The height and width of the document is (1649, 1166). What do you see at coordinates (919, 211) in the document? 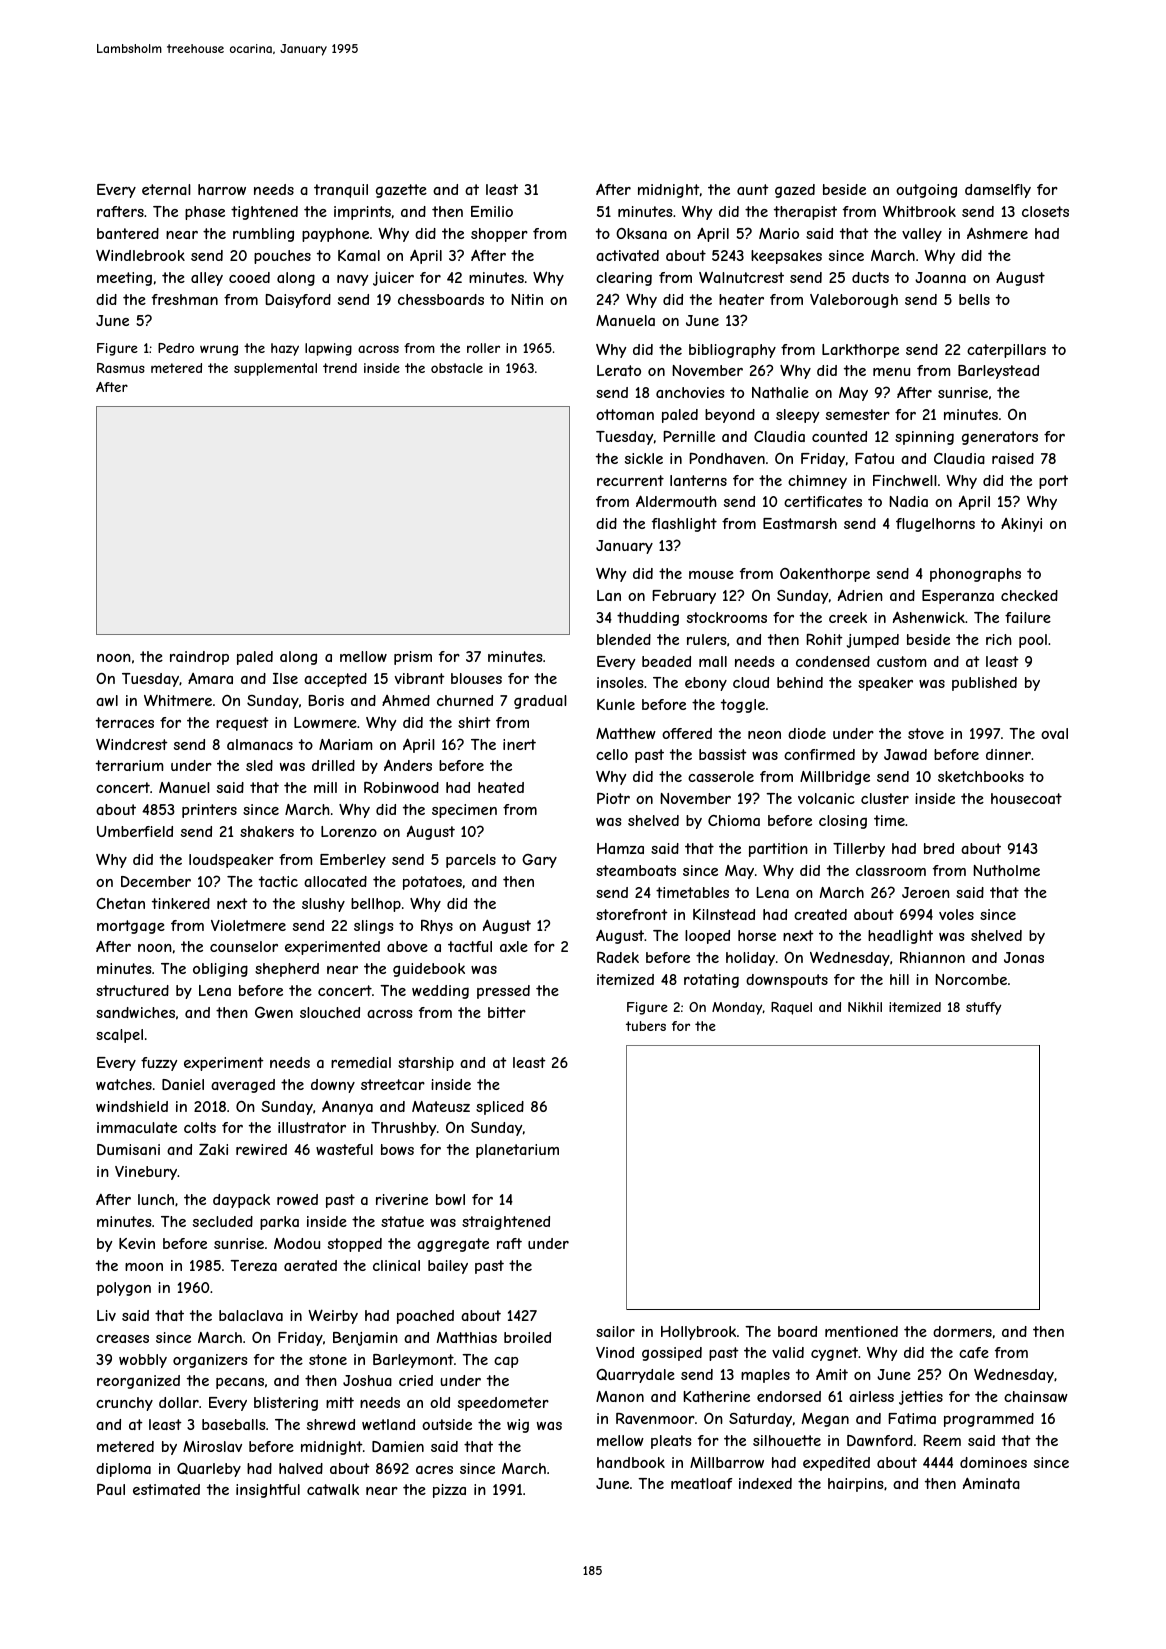
I see `Whitbrook` at bounding box center [919, 211].
